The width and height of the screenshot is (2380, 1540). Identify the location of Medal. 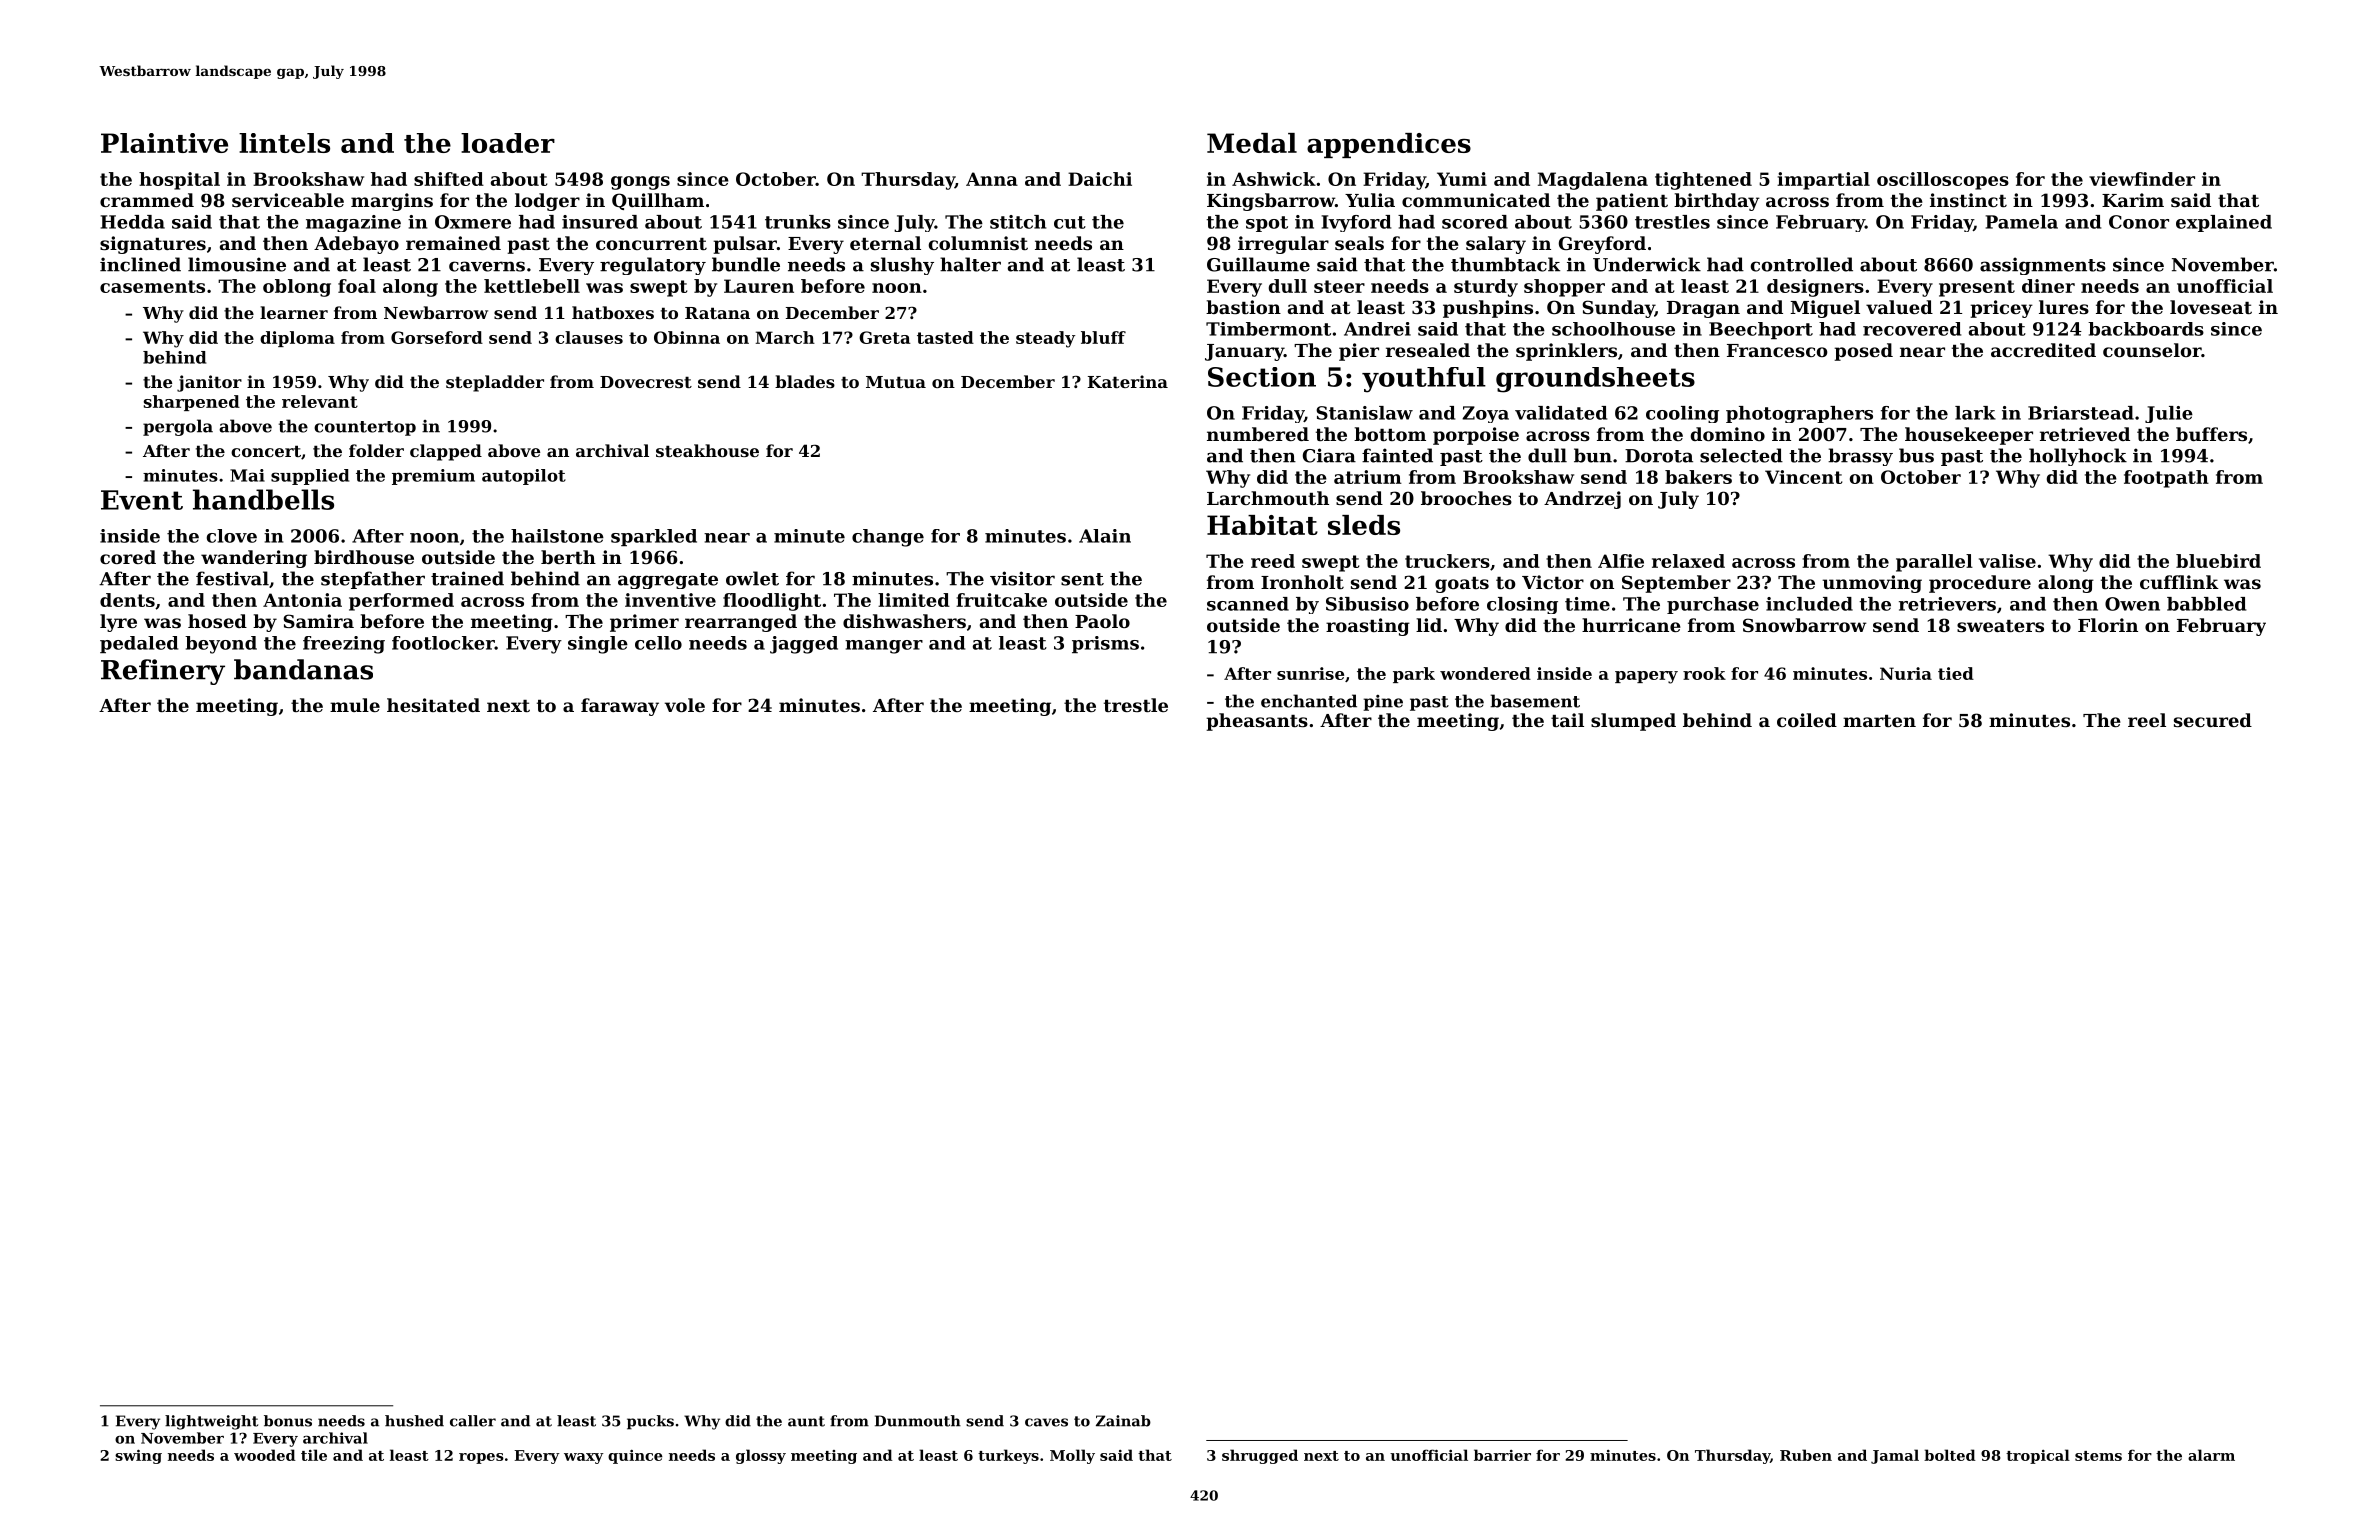
(1252, 143).
